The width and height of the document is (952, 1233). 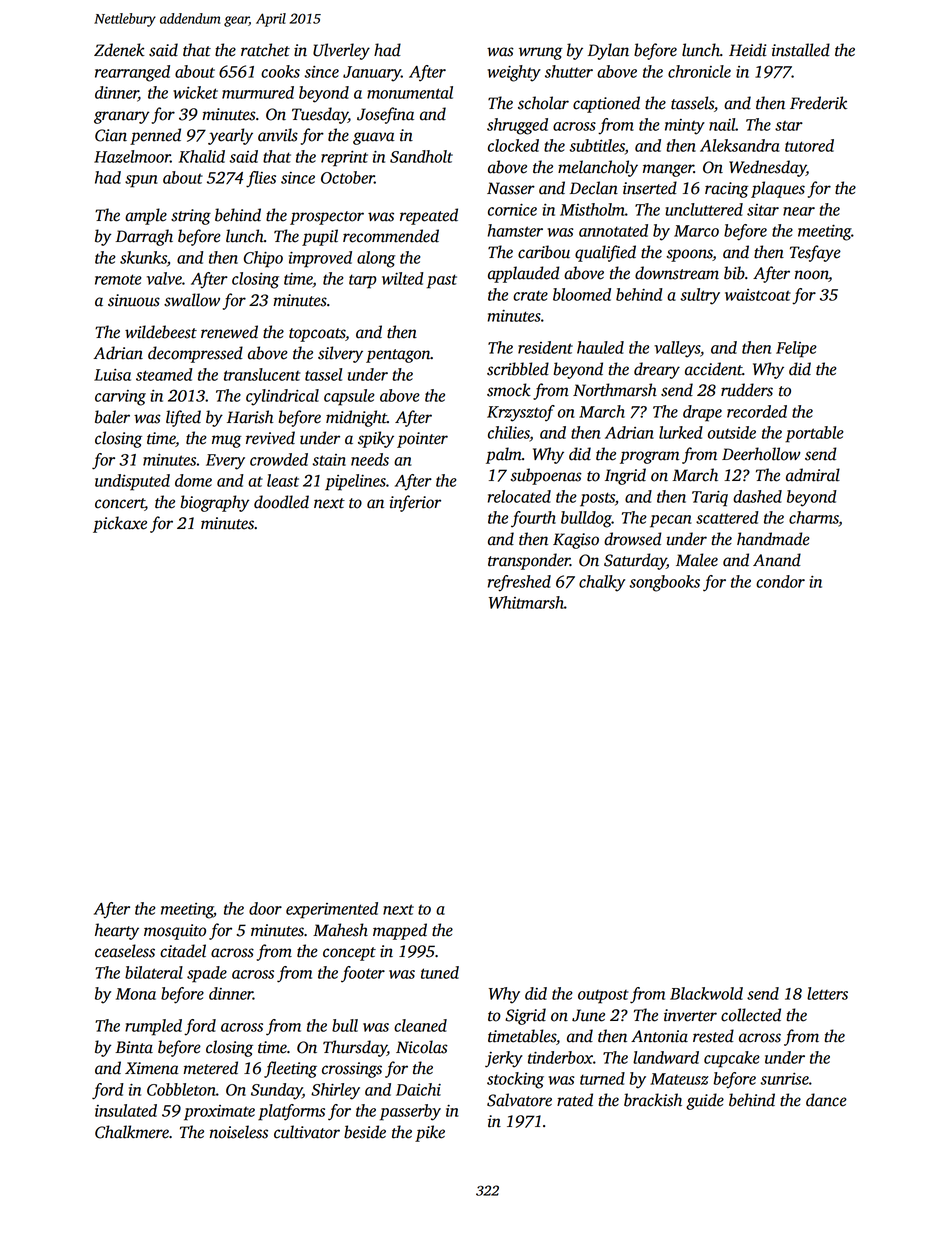 What do you see at coordinates (265, 50) in the document?
I see `ratchet` at bounding box center [265, 50].
